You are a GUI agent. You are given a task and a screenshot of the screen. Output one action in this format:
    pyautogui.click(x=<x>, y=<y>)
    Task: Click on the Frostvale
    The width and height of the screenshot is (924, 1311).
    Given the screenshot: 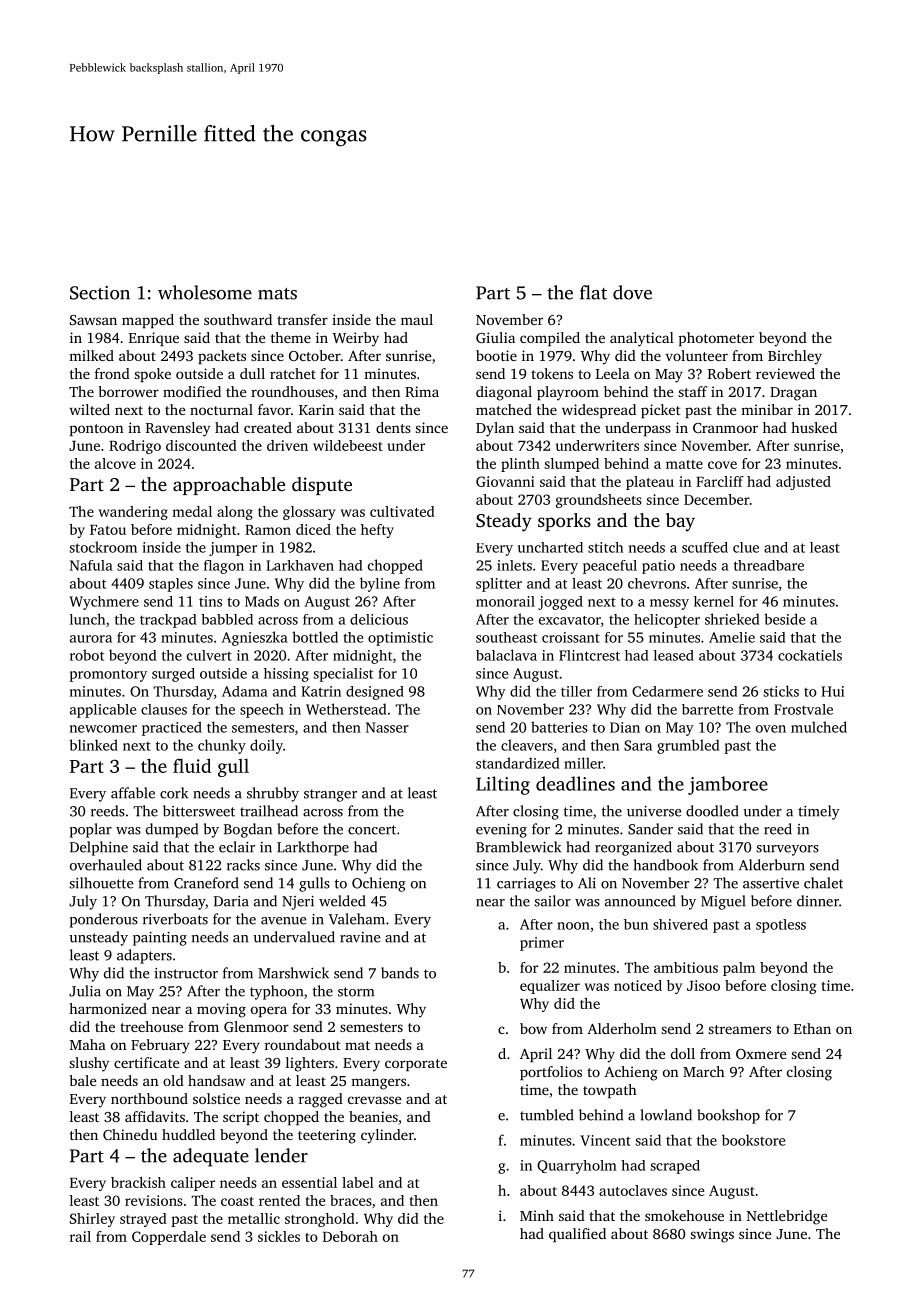 What is the action you would take?
    pyautogui.click(x=803, y=709)
